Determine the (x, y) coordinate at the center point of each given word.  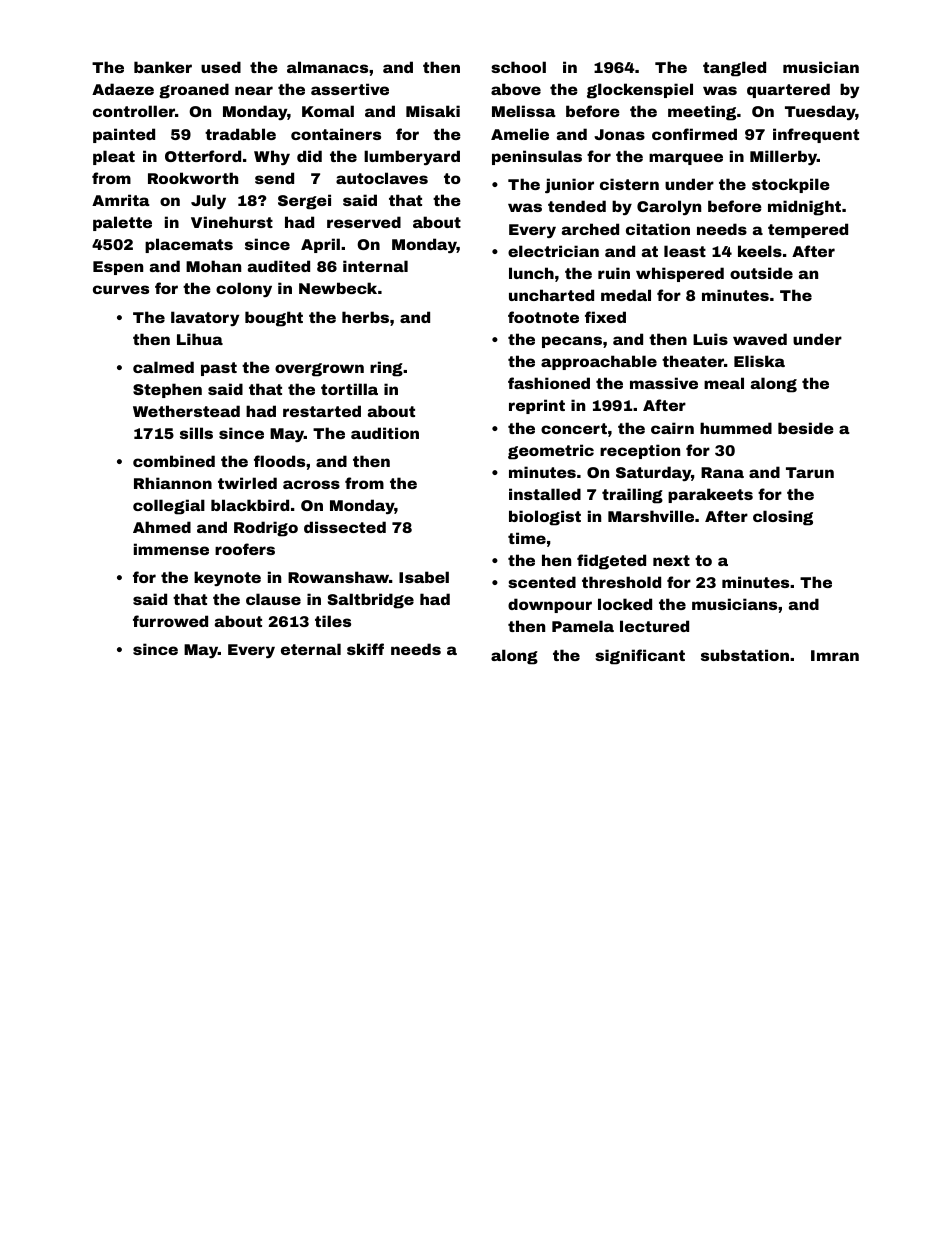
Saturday (653, 473)
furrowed (170, 621)
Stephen (167, 390)
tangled (734, 69)
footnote (543, 317)
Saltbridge (371, 601)
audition (385, 433)
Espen (118, 268)
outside (761, 273)
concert (574, 428)
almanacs (327, 67)
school (518, 67)
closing (783, 518)
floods (279, 461)
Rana (722, 472)
